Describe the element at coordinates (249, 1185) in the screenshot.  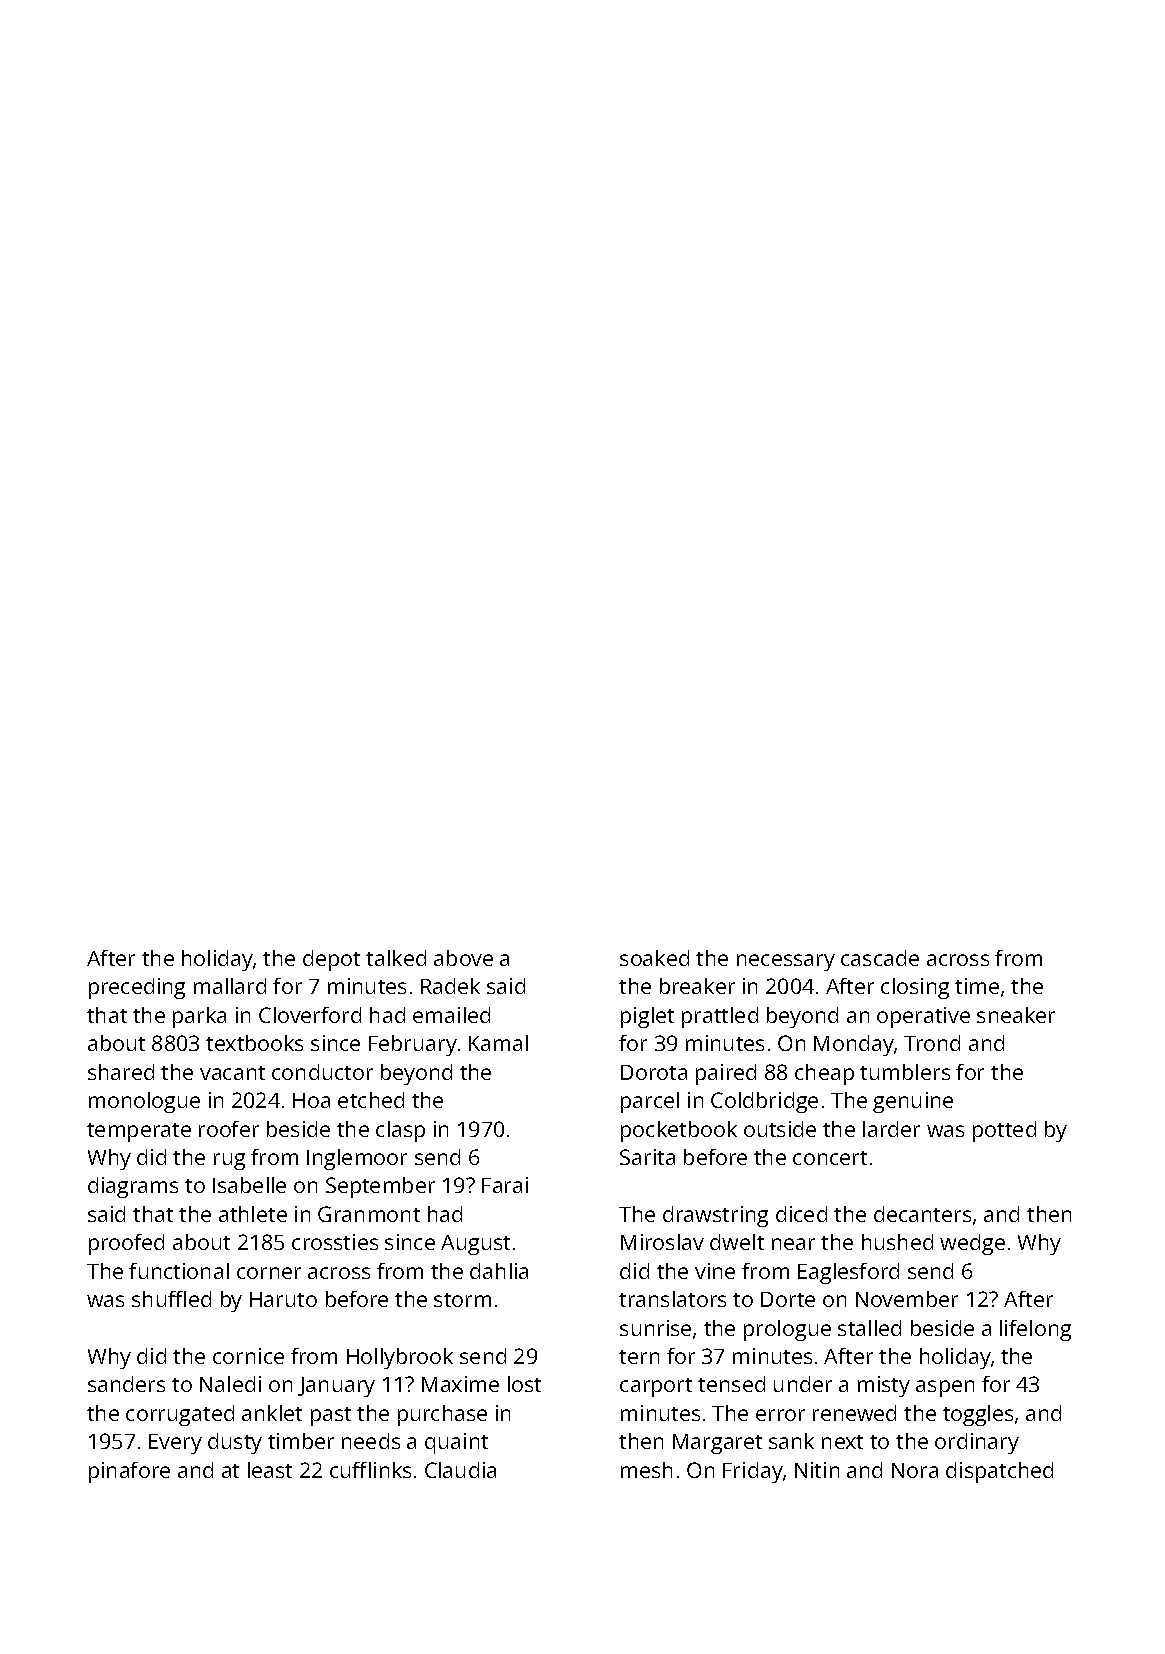
I see `Isabelle` at that location.
